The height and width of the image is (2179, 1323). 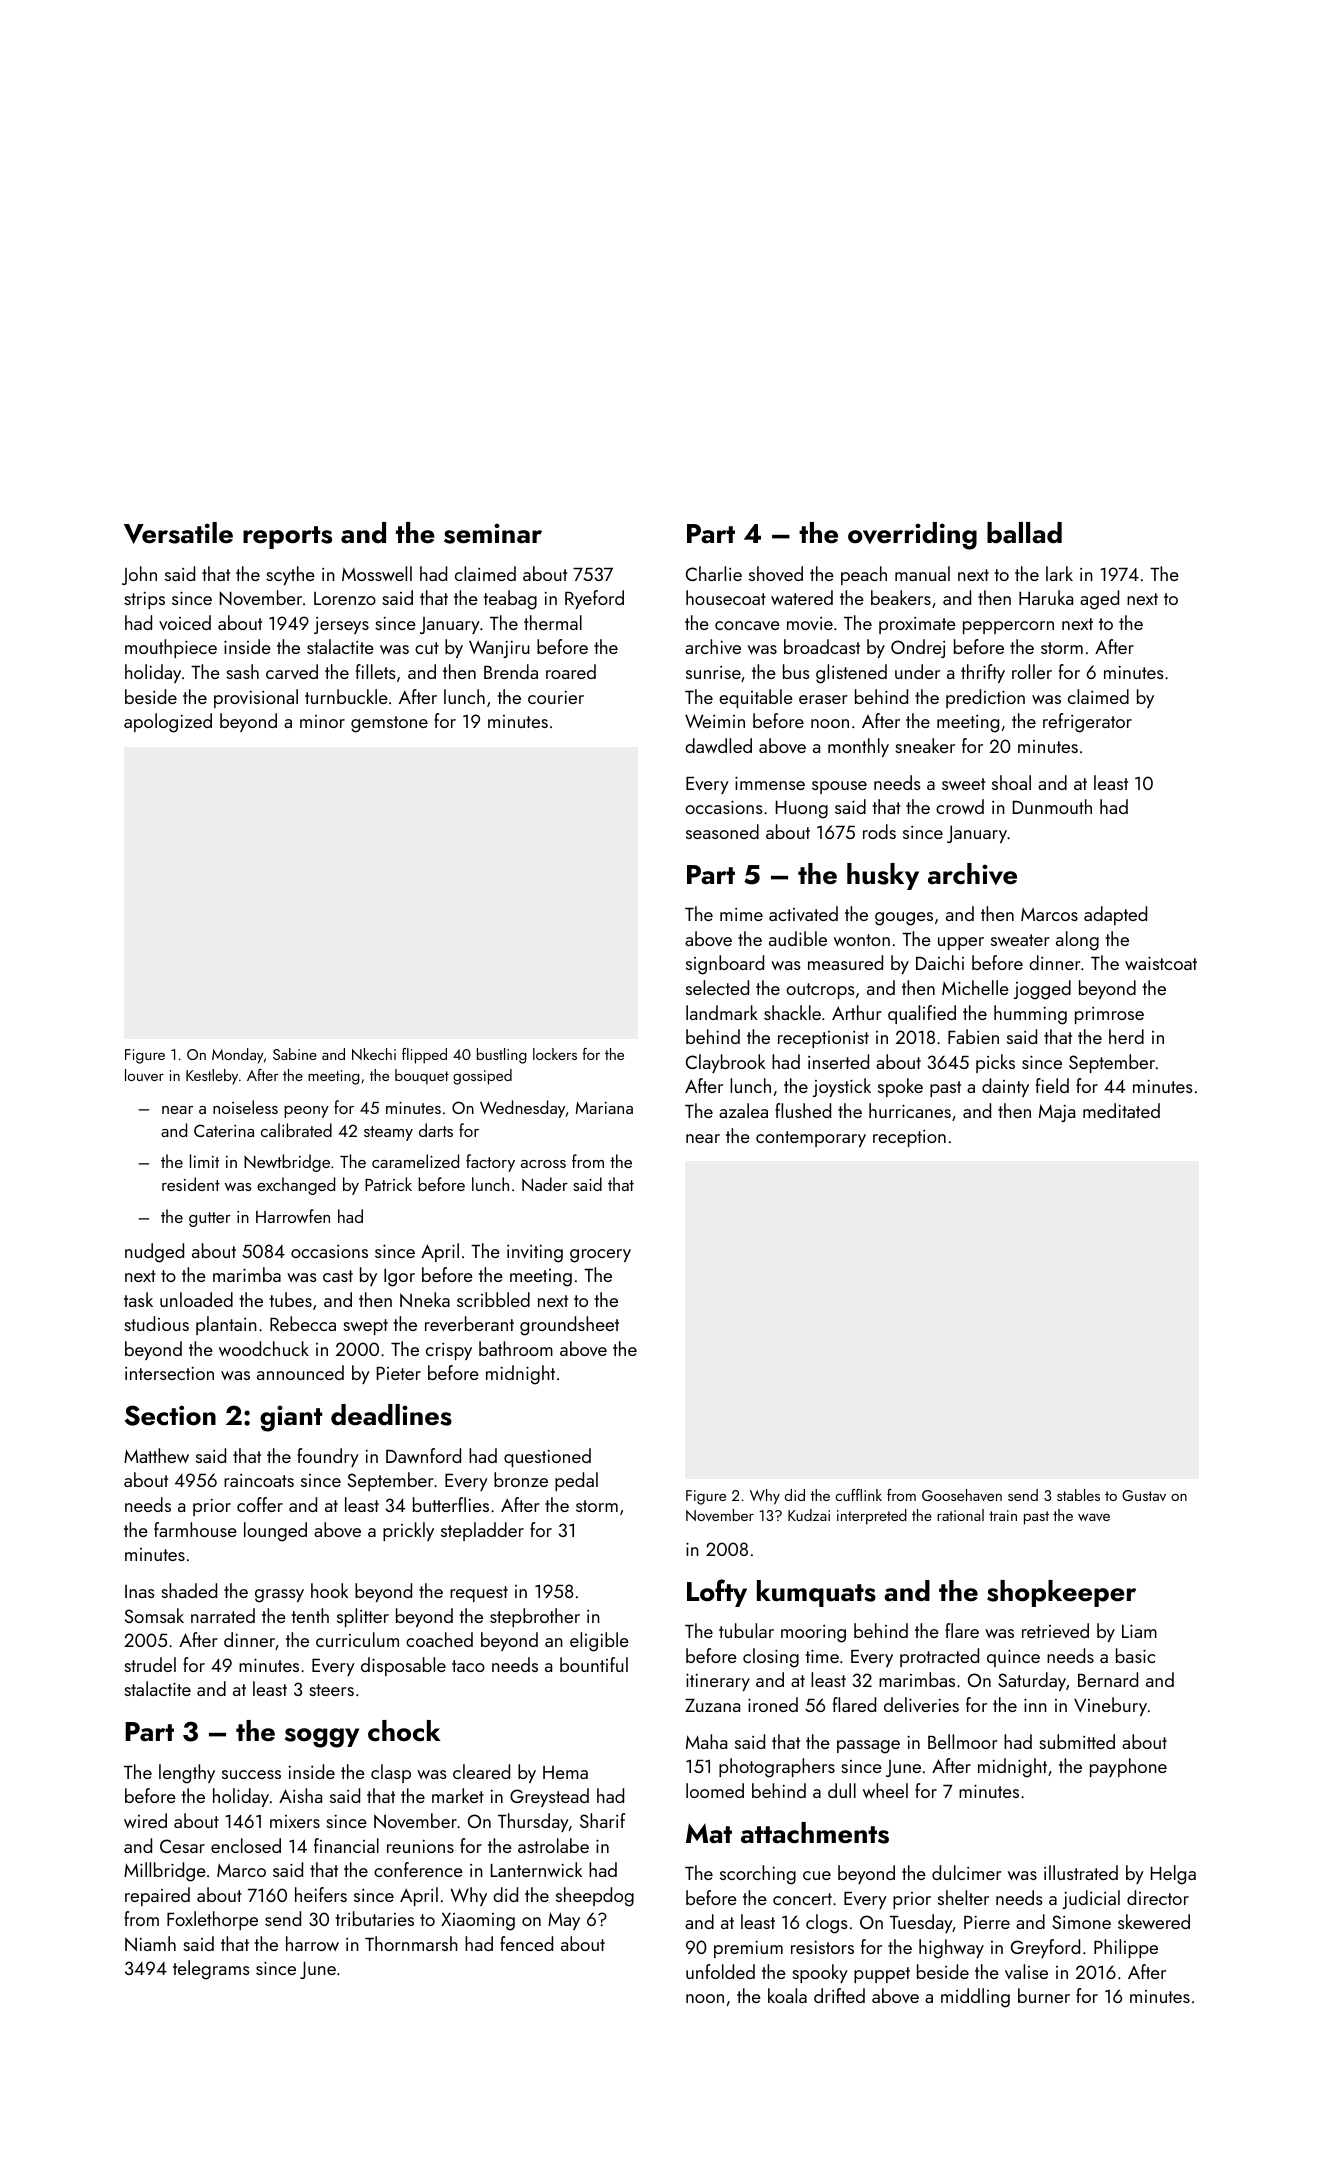 What do you see at coordinates (1024, 533) in the image?
I see `ballad` at bounding box center [1024, 533].
